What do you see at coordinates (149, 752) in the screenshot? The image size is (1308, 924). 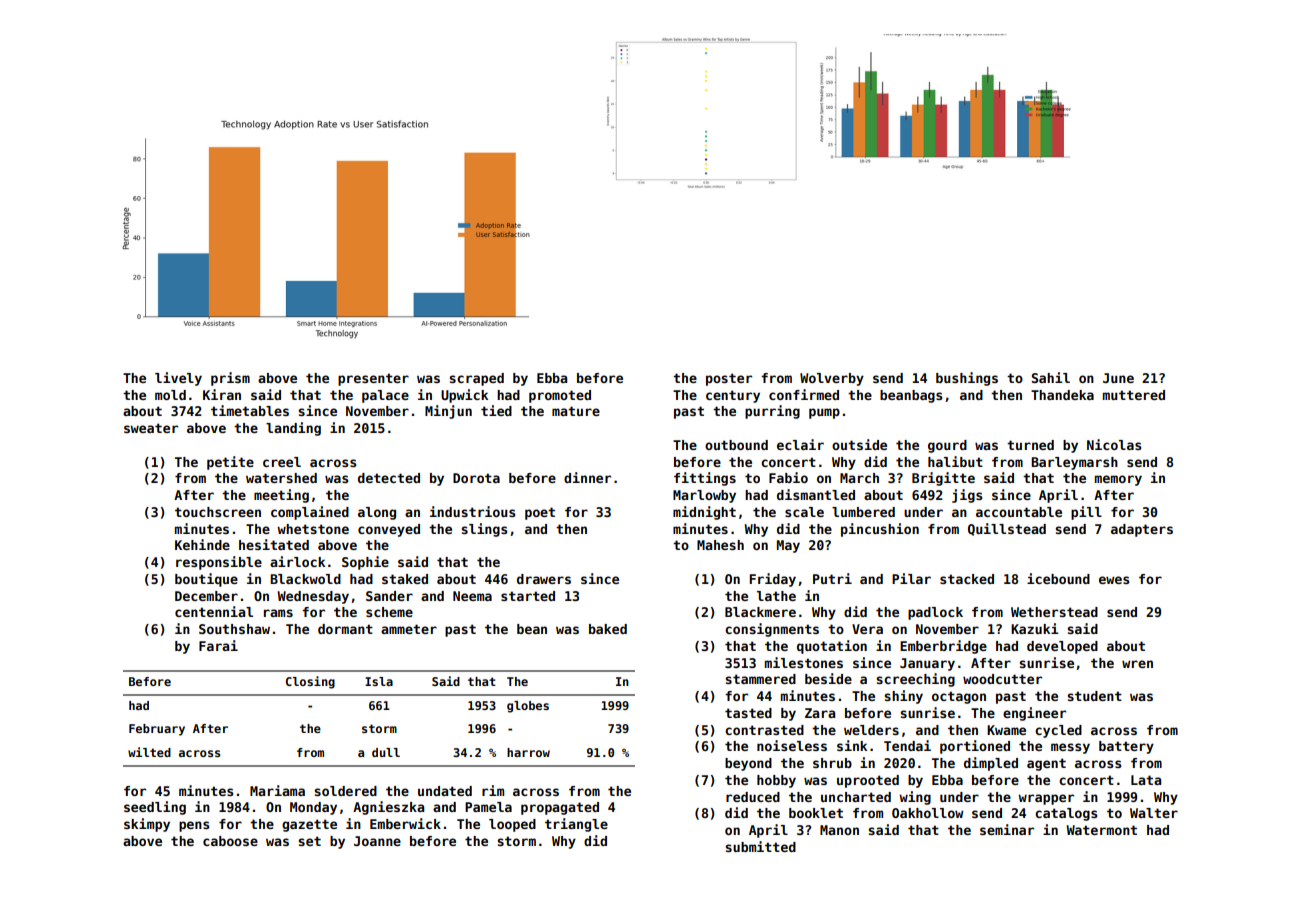 I see `wilted` at bounding box center [149, 752].
